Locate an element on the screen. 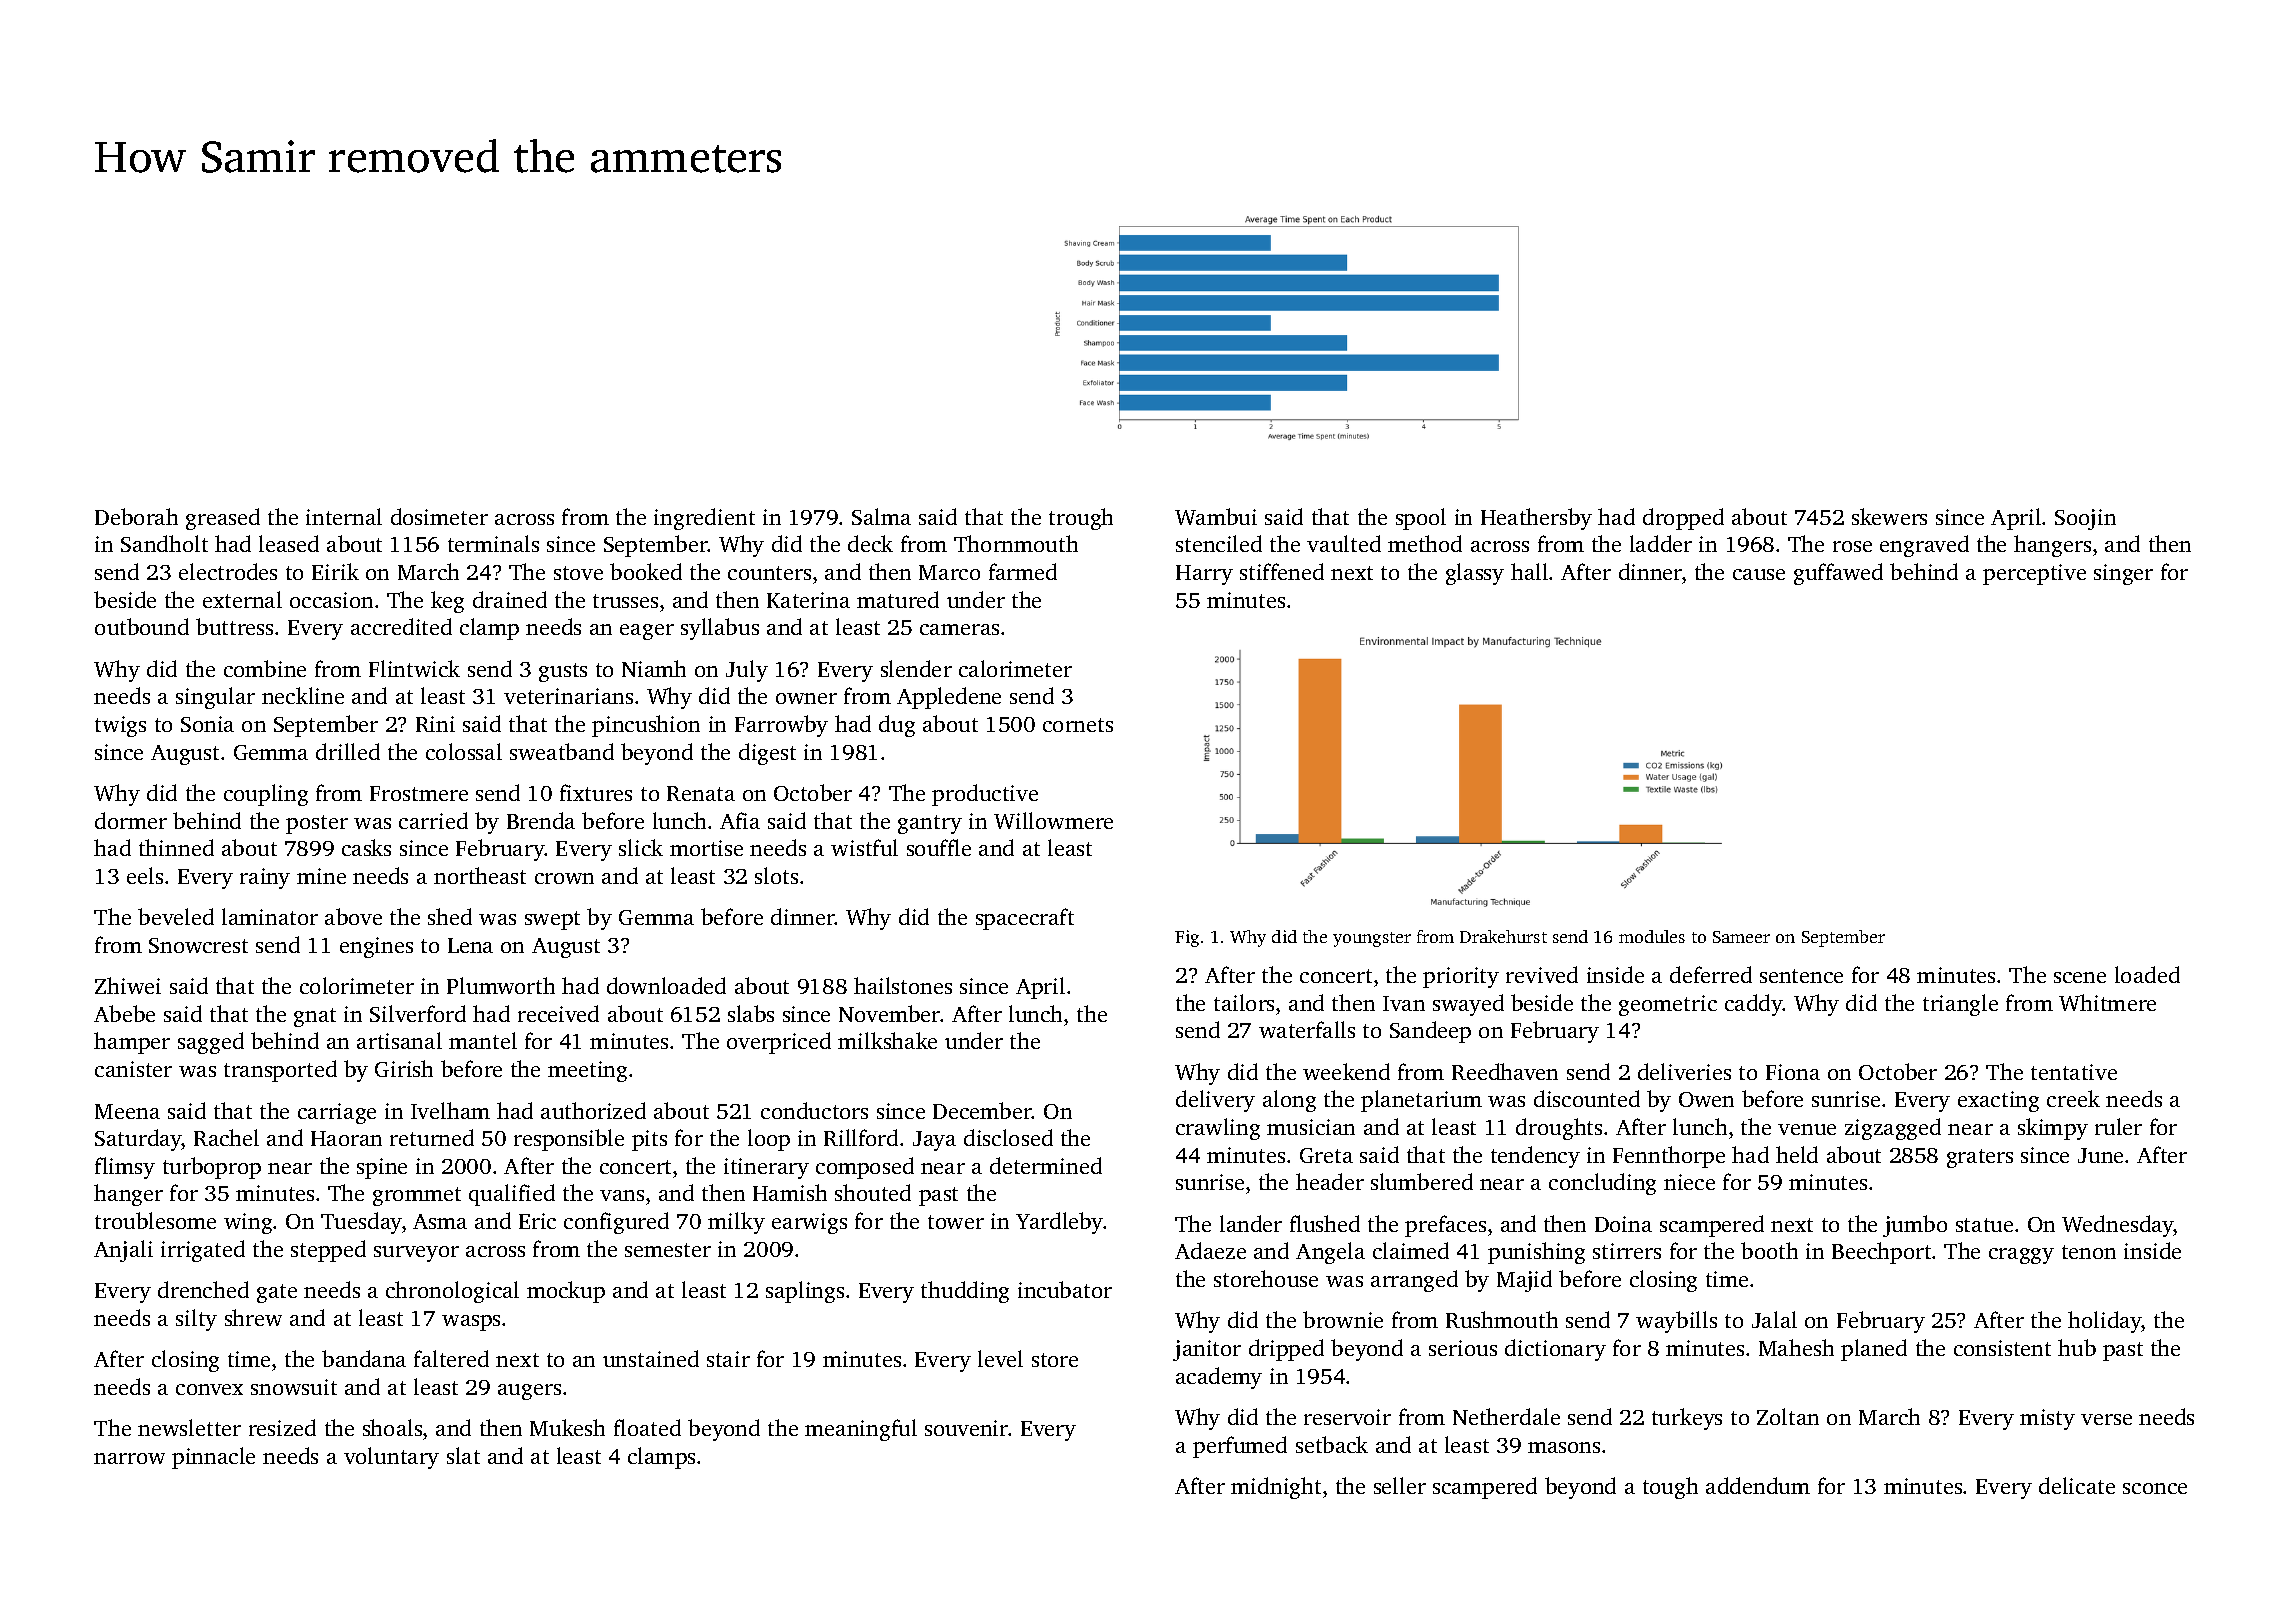 The height and width of the screenshot is (1620, 2292). Salma is located at coordinates (881, 516).
